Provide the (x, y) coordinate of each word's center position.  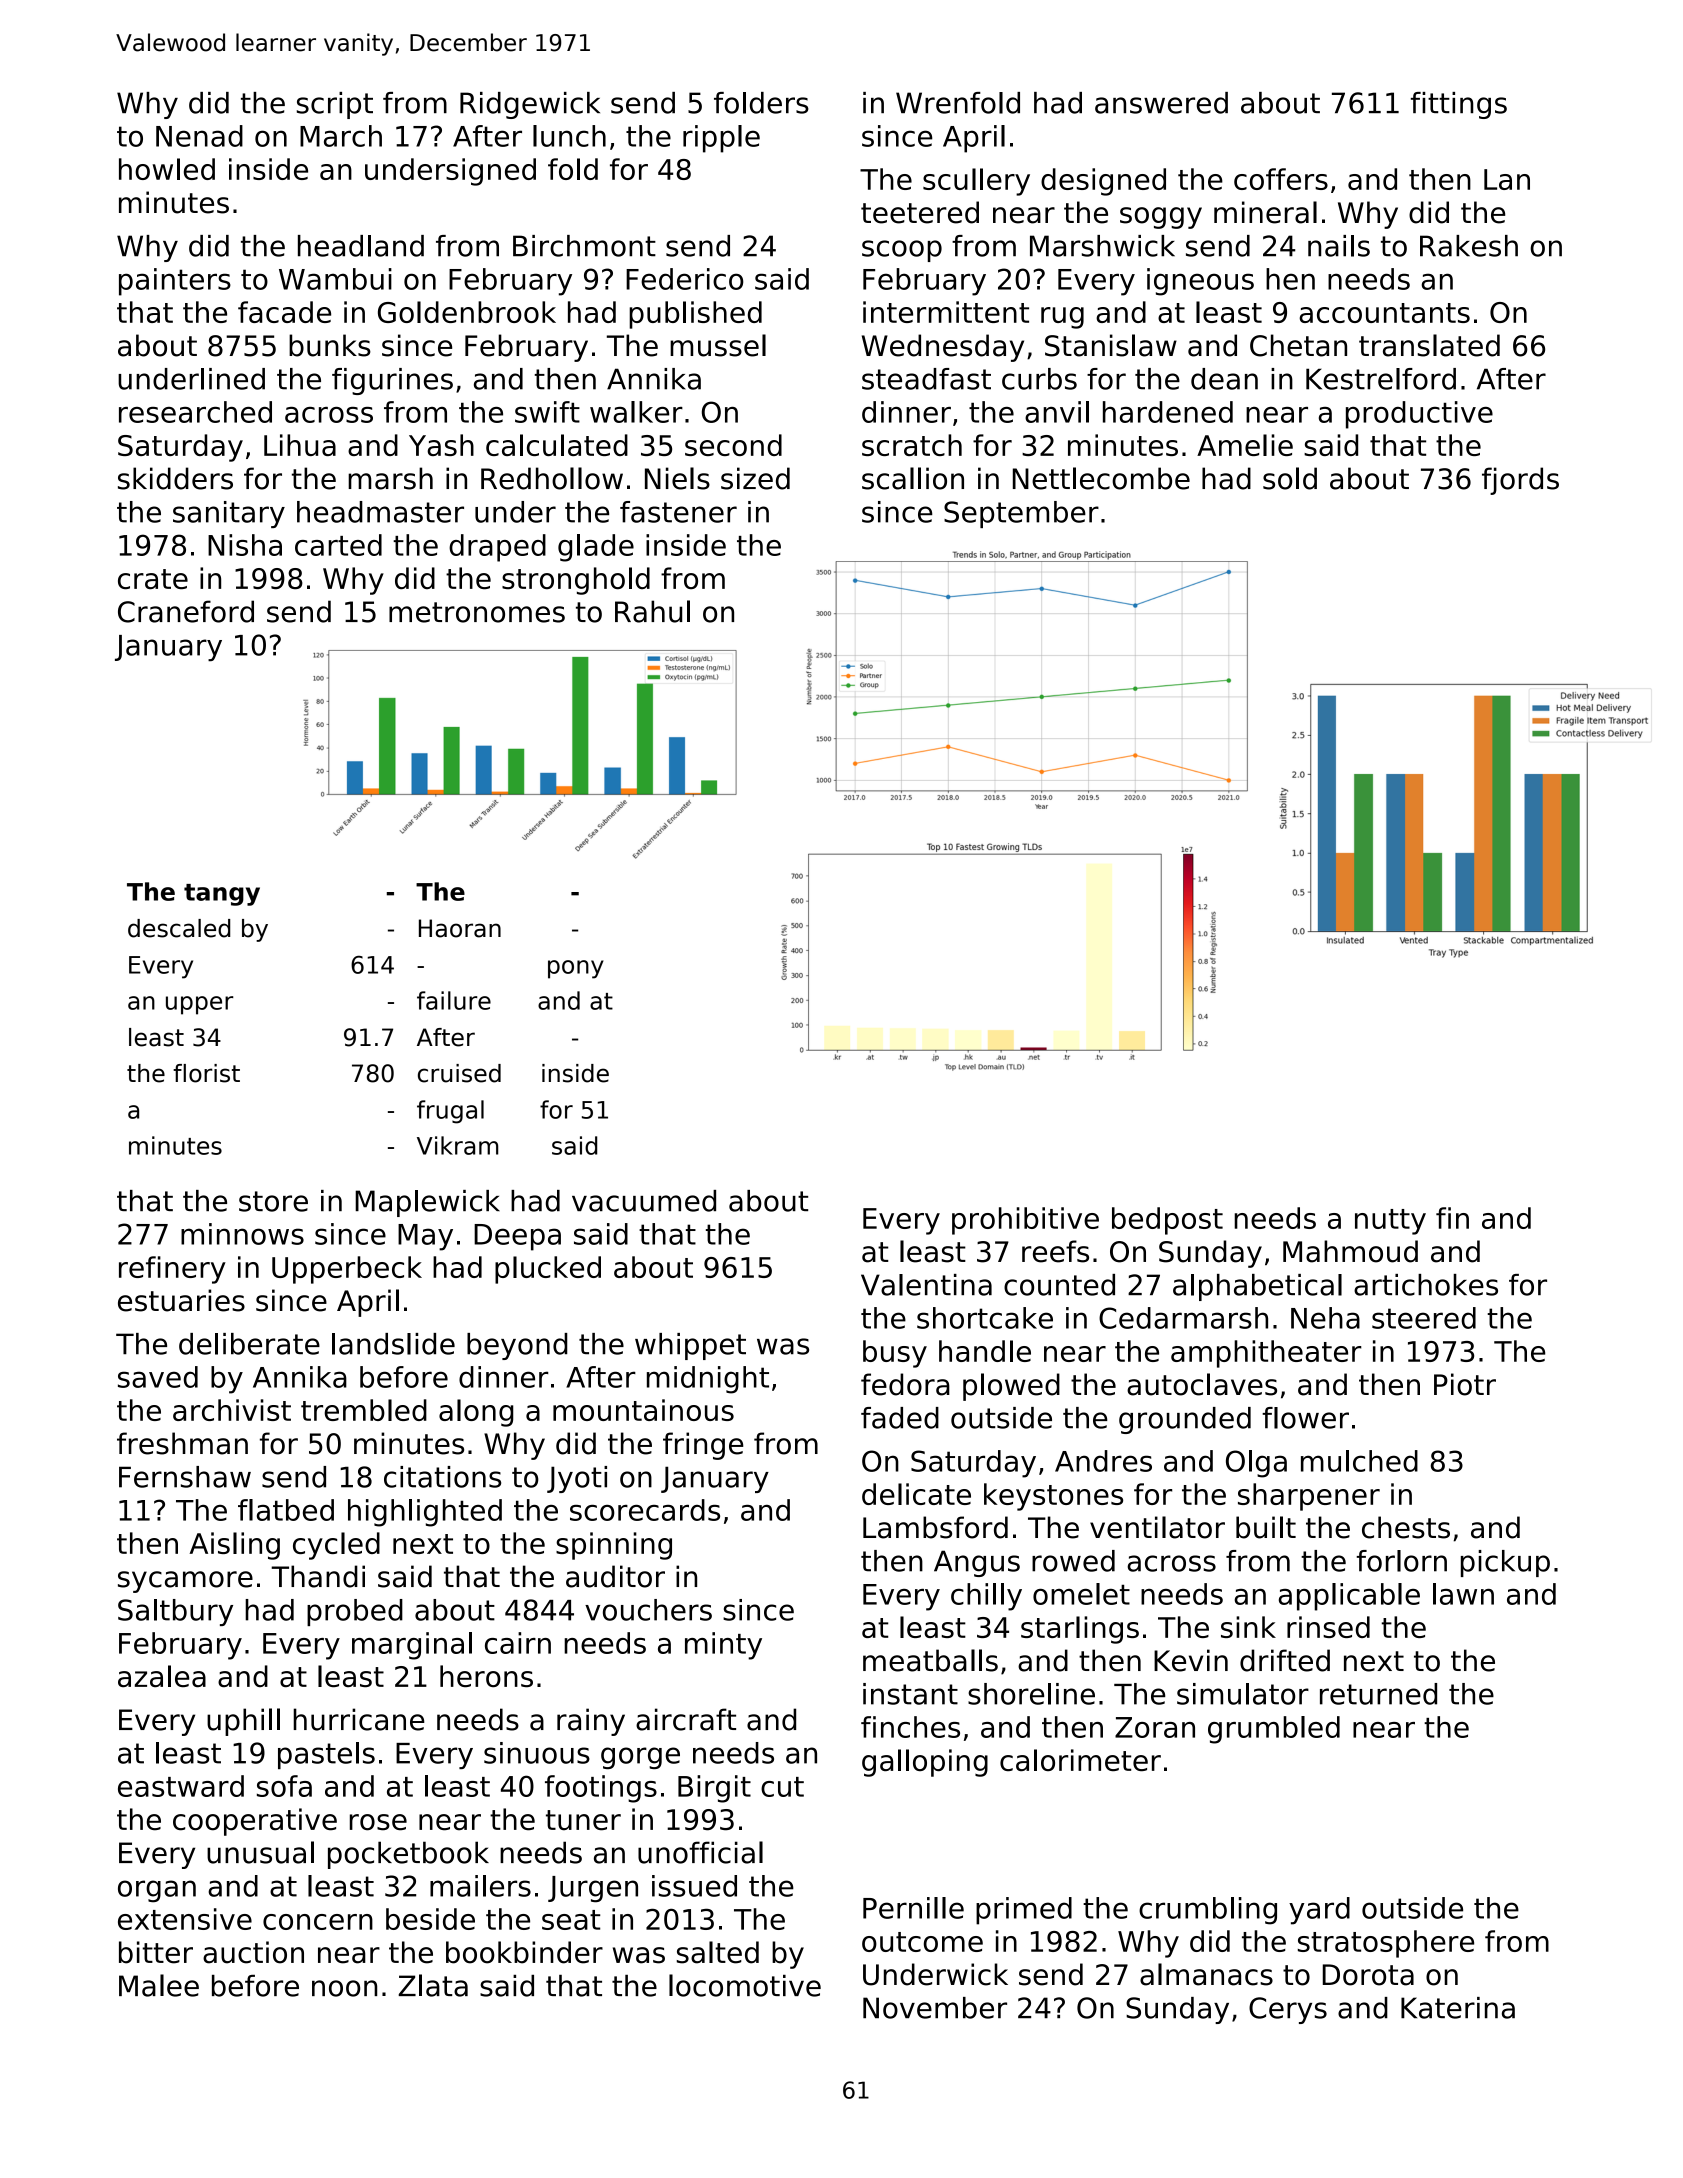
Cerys (1288, 2010)
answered (1161, 103)
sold (1290, 478)
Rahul (652, 611)
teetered (920, 212)
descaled (179, 928)
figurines (392, 381)
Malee (159, 1985)
